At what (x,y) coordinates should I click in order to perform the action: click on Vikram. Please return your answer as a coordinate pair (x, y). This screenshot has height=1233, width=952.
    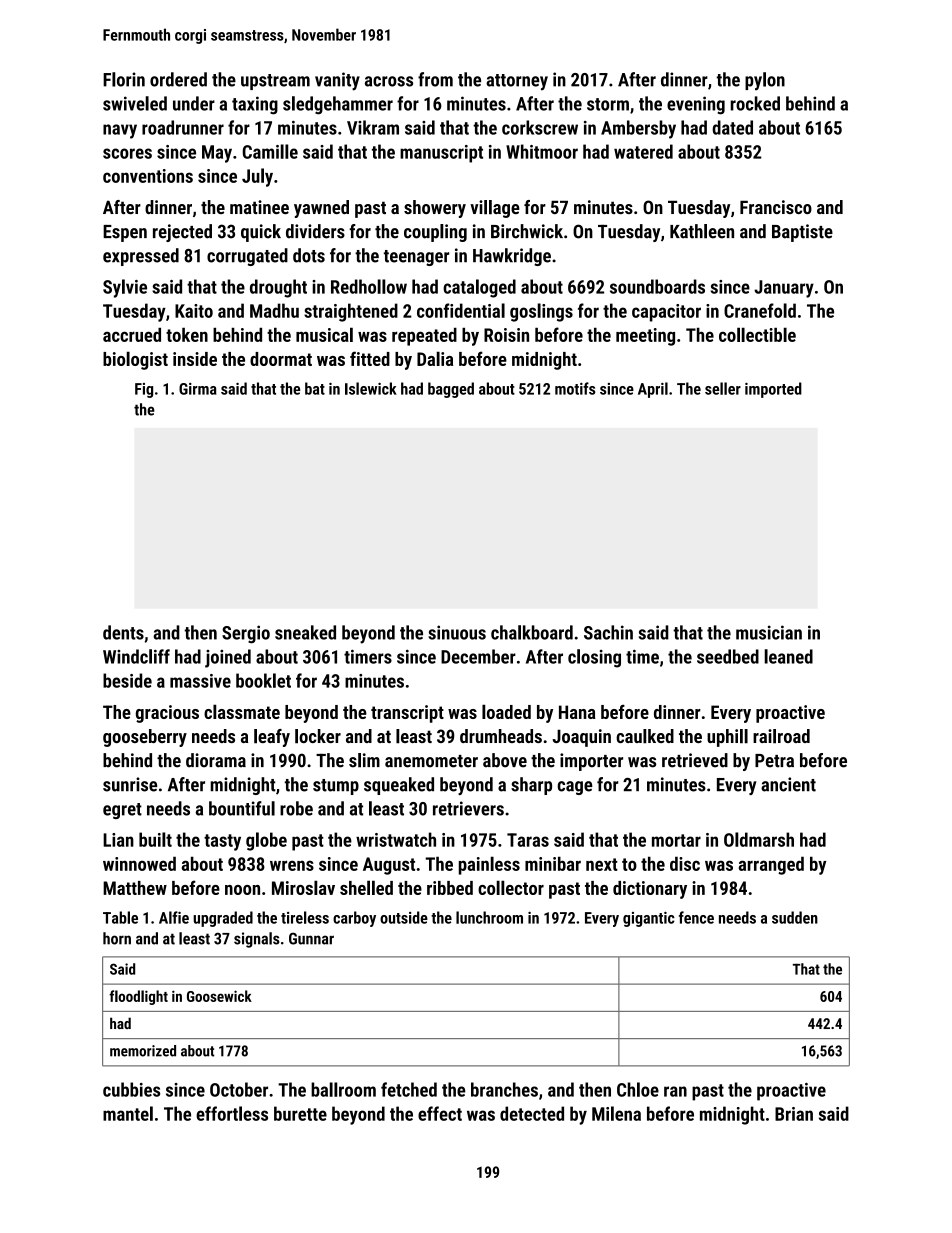
    Looking at the image, I should click on (373, 127).
